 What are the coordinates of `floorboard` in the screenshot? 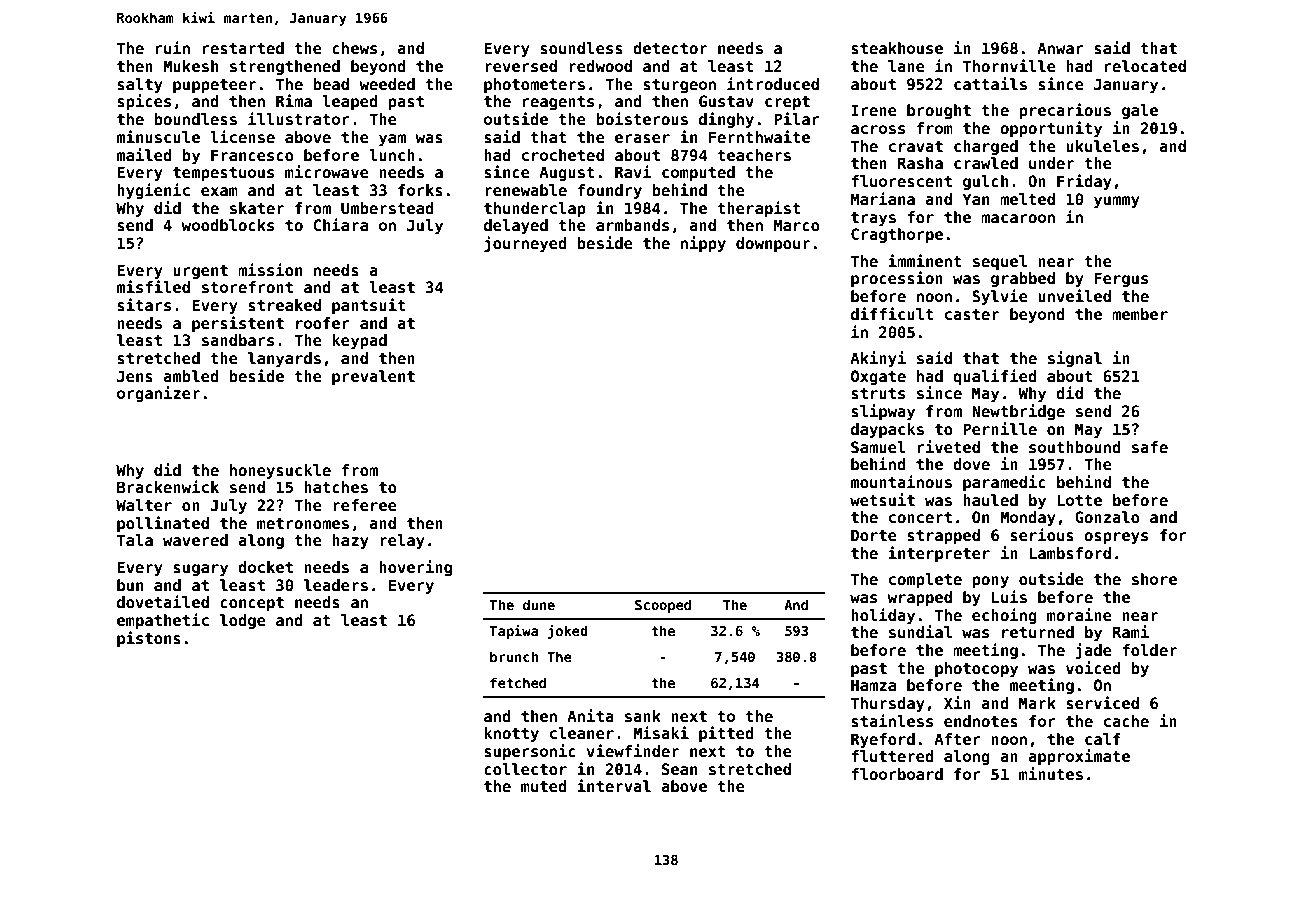 It's located at (897, 774).
